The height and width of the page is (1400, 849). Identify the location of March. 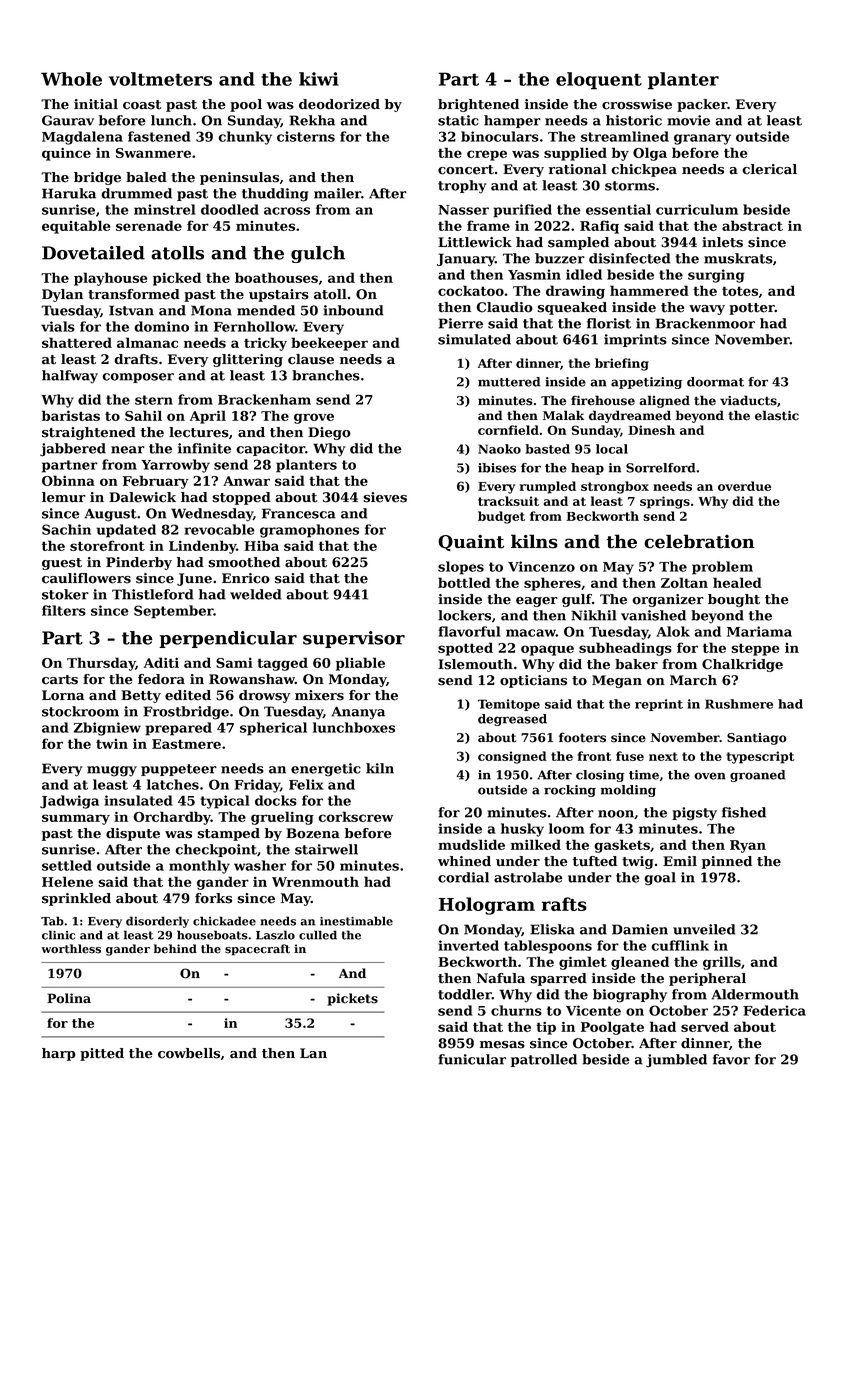
(693, 680).
